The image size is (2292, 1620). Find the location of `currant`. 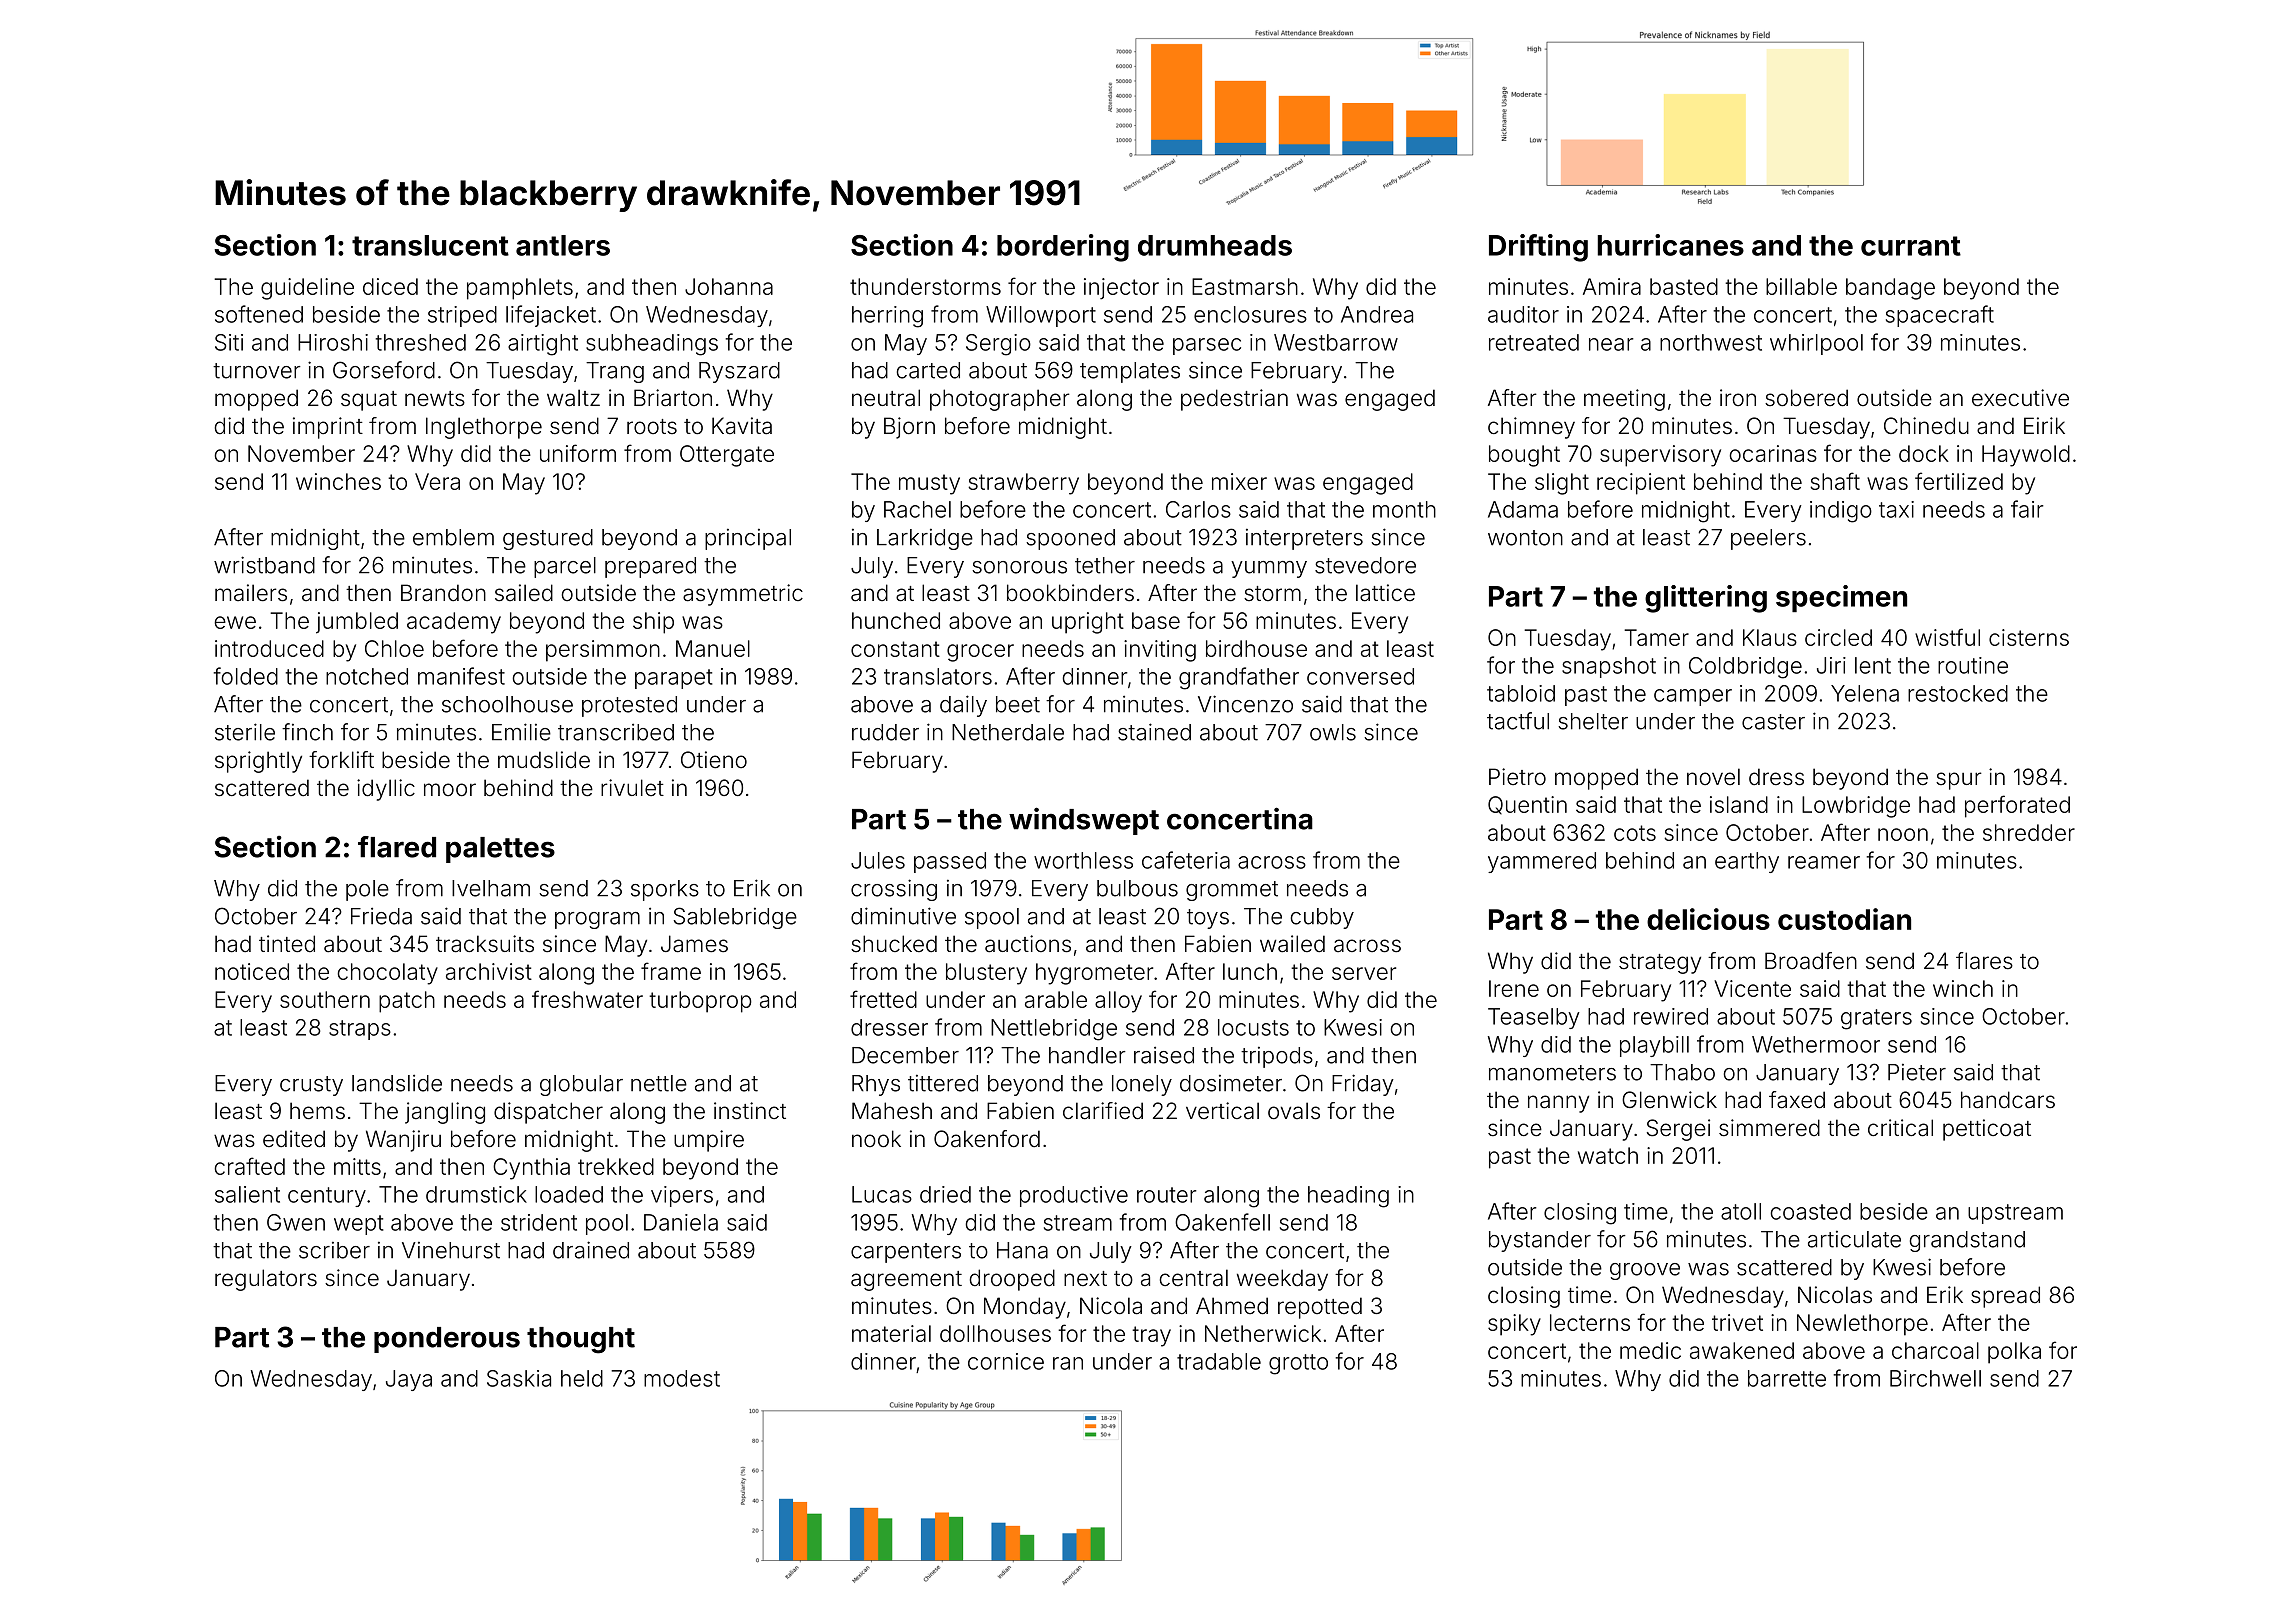

currant is located at coordinates (1911, 246).
